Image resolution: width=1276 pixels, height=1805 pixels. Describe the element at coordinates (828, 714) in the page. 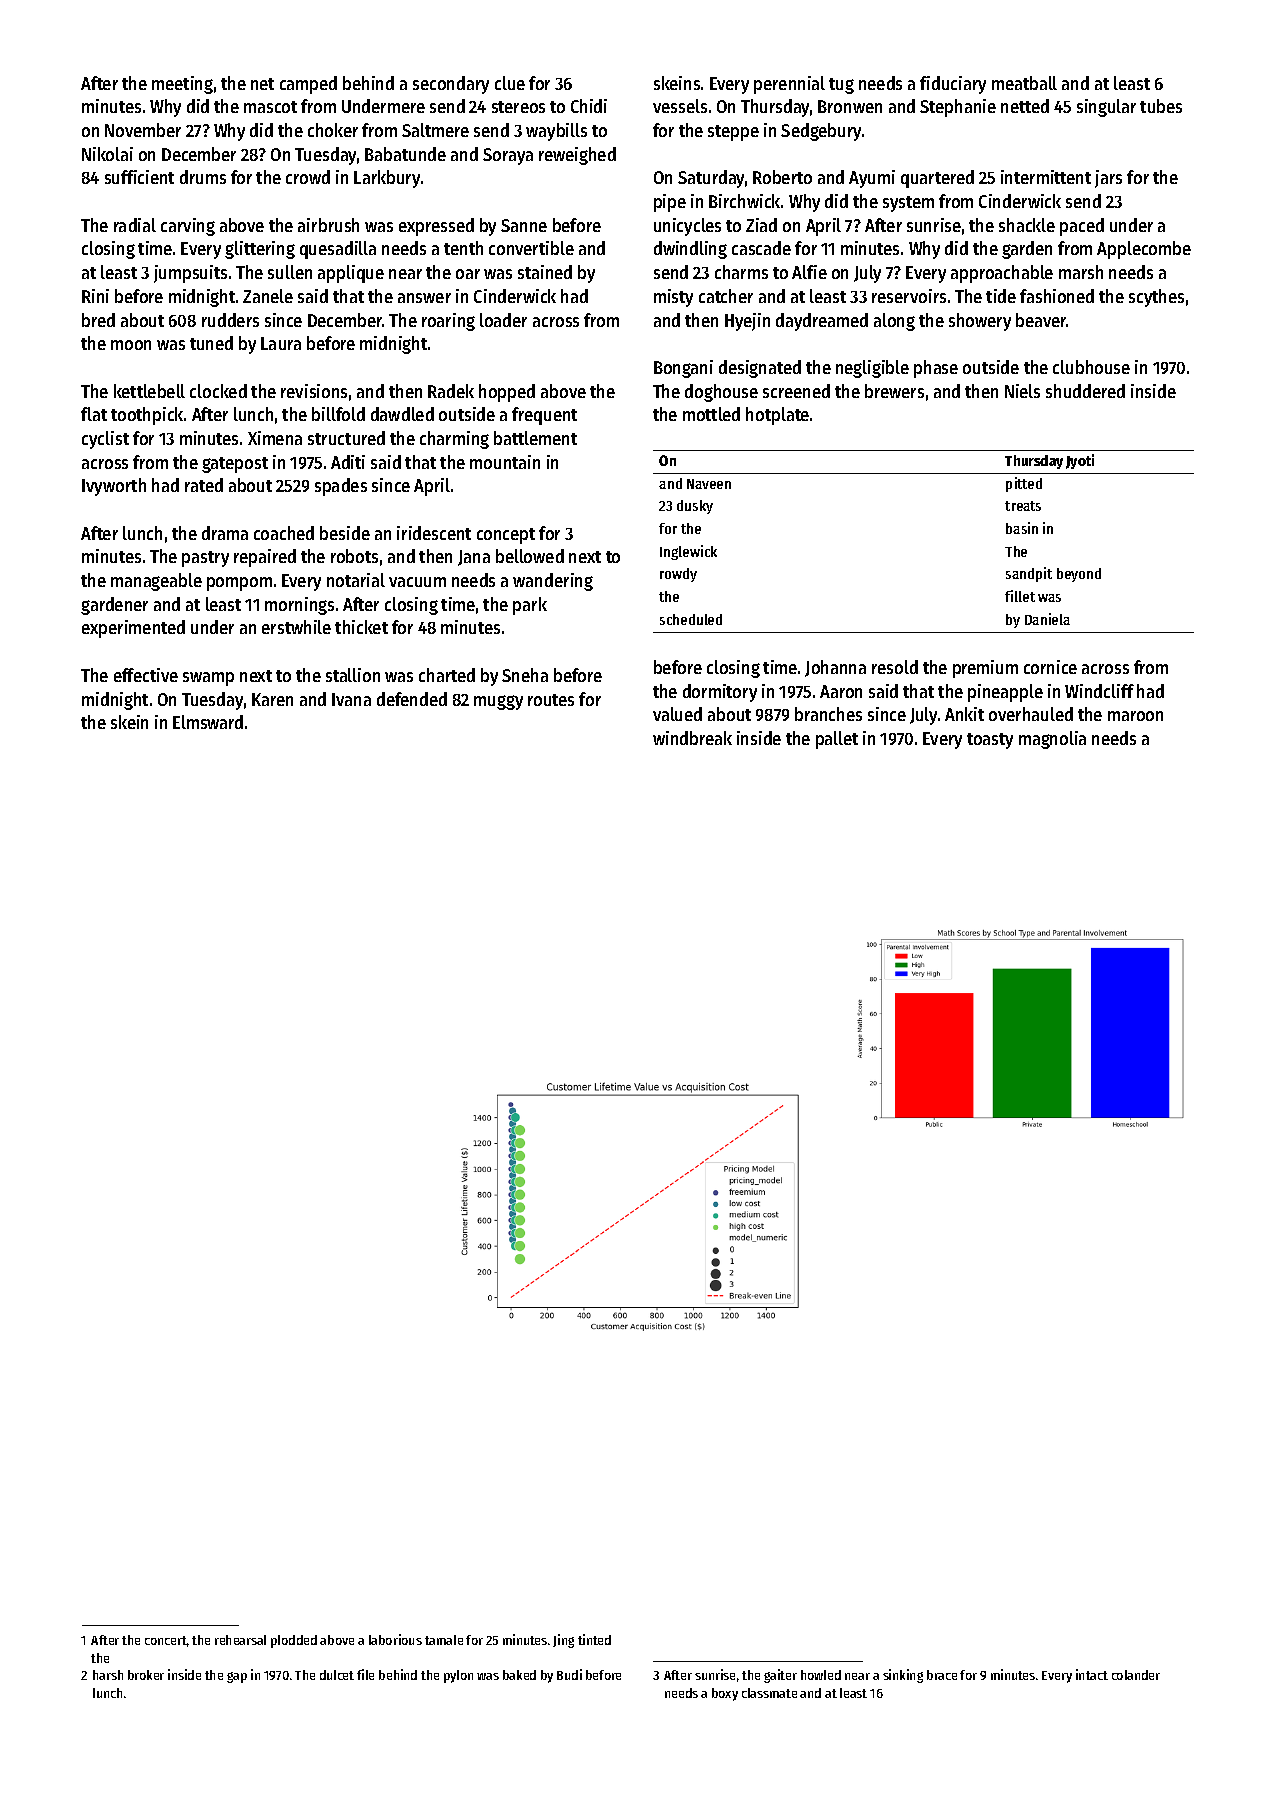

I see `branches` at that location.
